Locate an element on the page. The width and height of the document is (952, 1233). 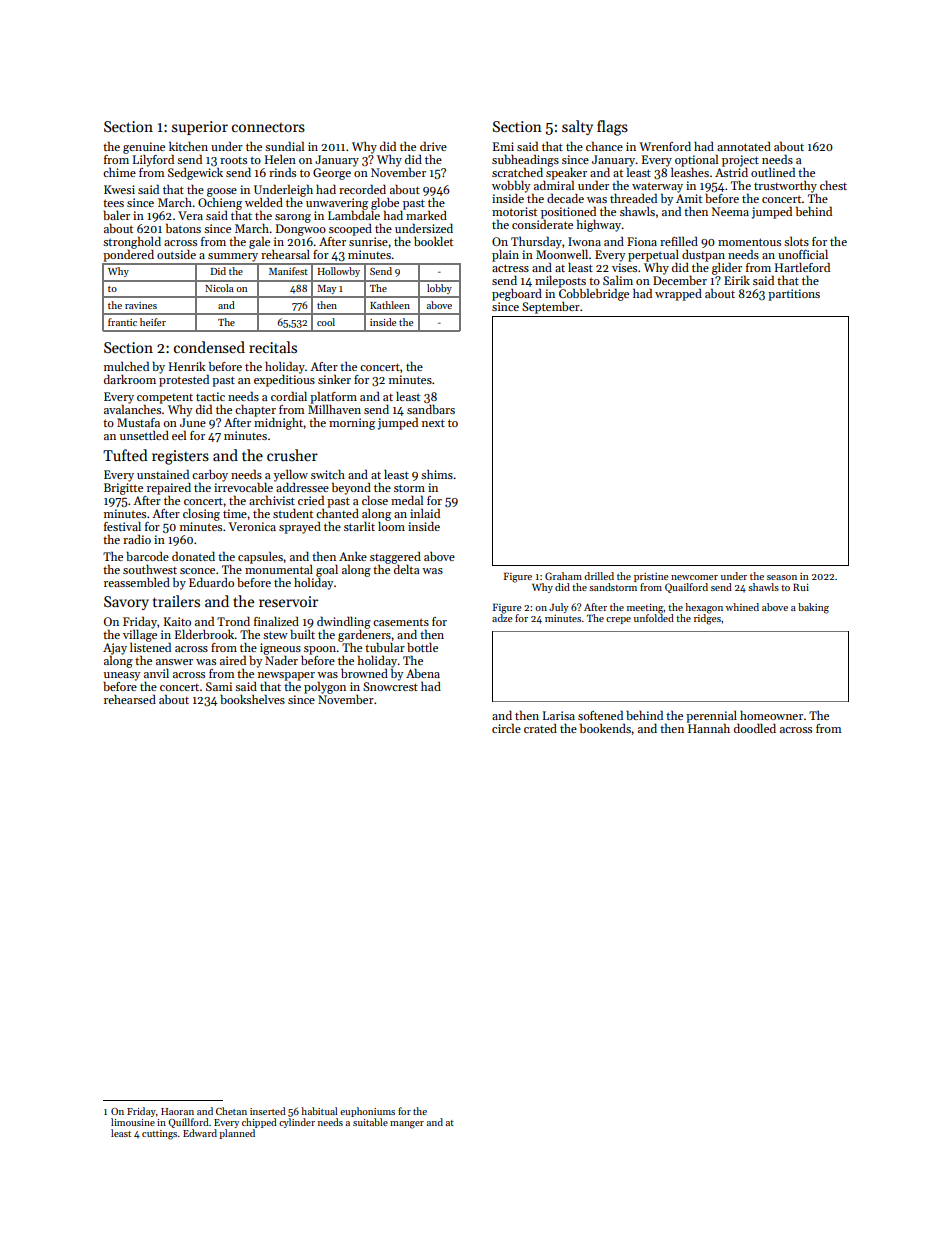
Haoran is located at coordinates (177, 1111).
